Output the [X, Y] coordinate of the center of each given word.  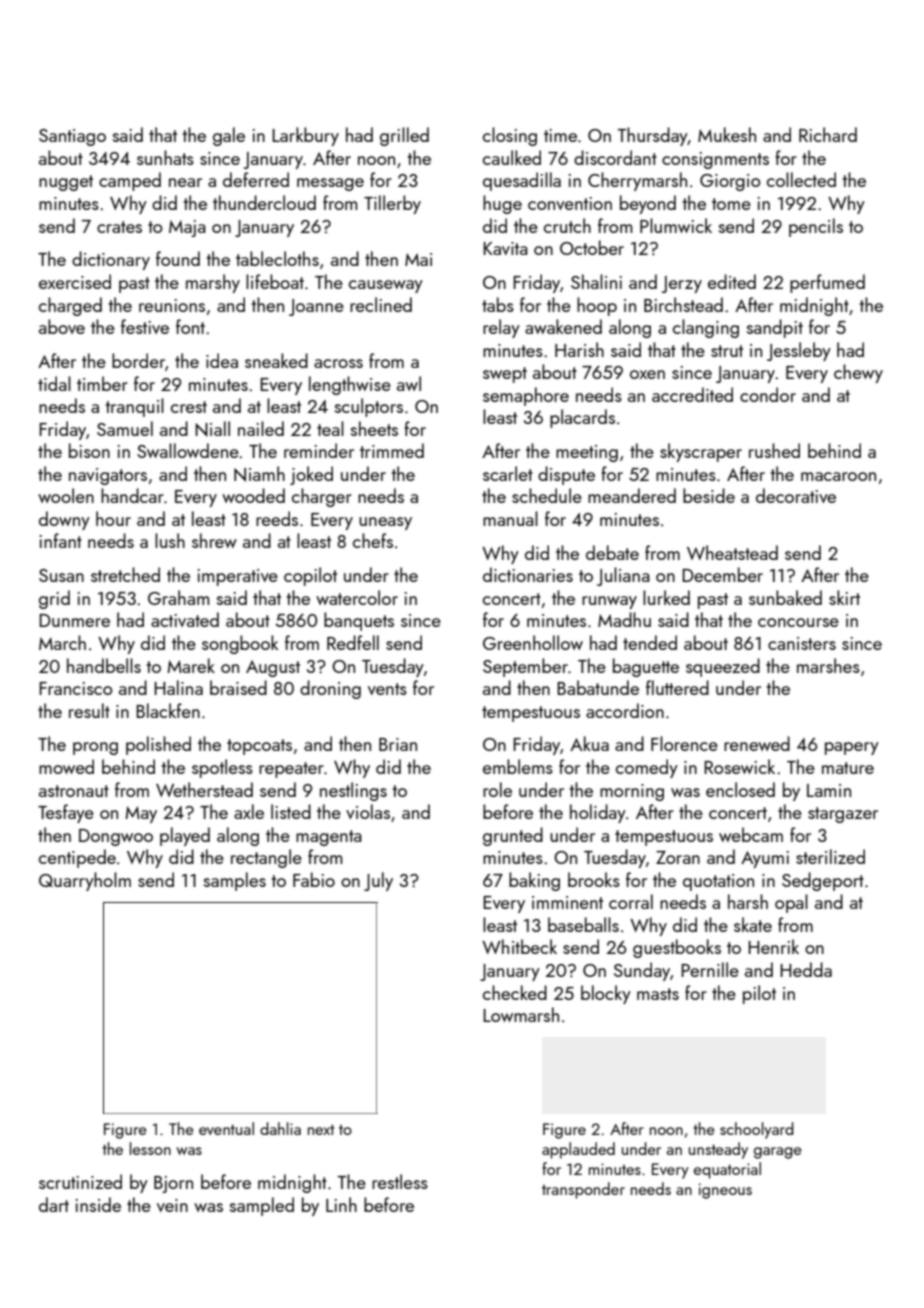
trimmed [392, 450]
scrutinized [80, 1181]
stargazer [843, 815]
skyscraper [701, 452]
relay [501, 328]
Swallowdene [188, 450]
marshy [213, 283]
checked [515, 992]
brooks [594, 879]
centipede [77, 858]
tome [731, 204]
